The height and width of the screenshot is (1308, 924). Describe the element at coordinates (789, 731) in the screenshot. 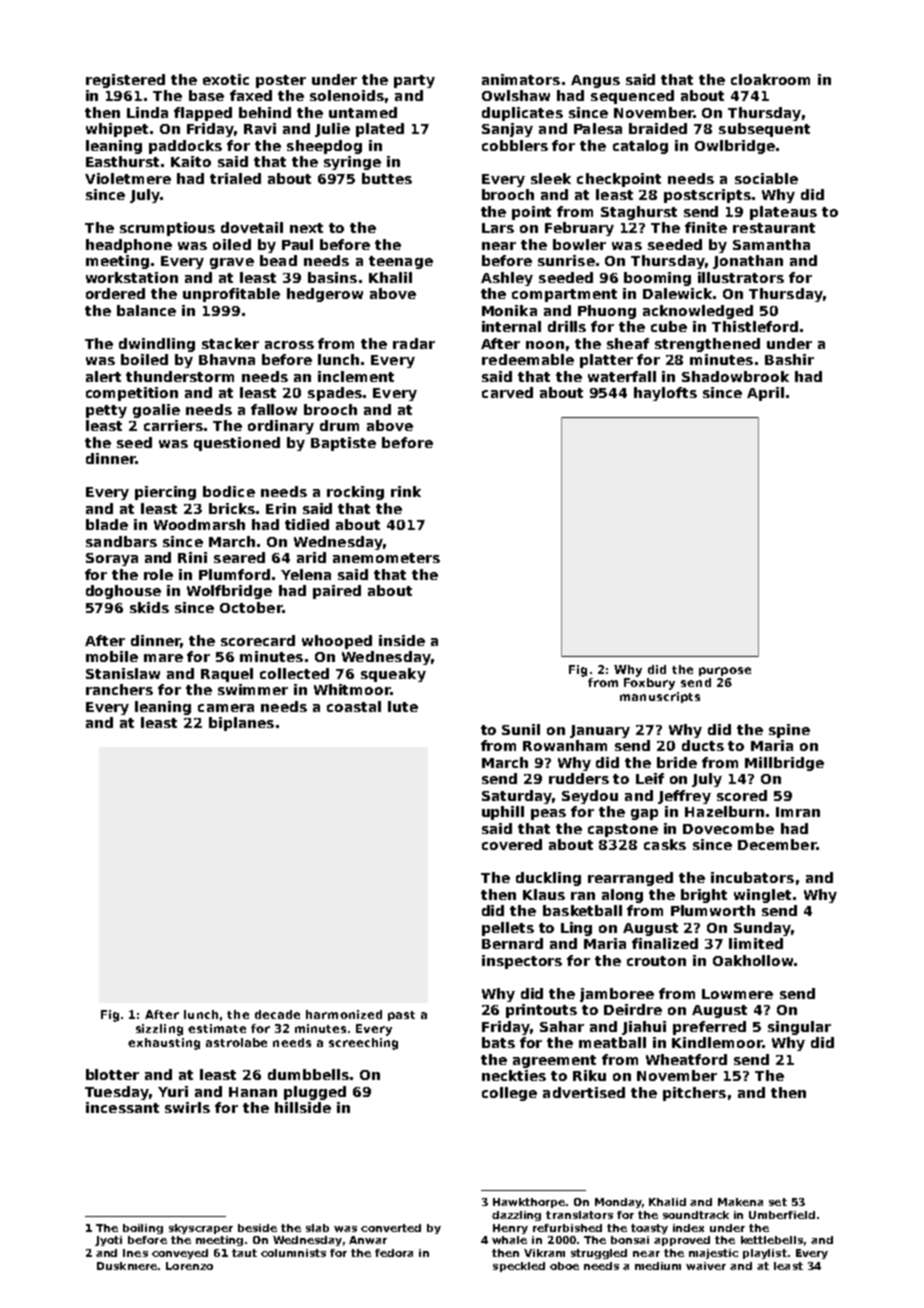

I see `spine` at that location.
